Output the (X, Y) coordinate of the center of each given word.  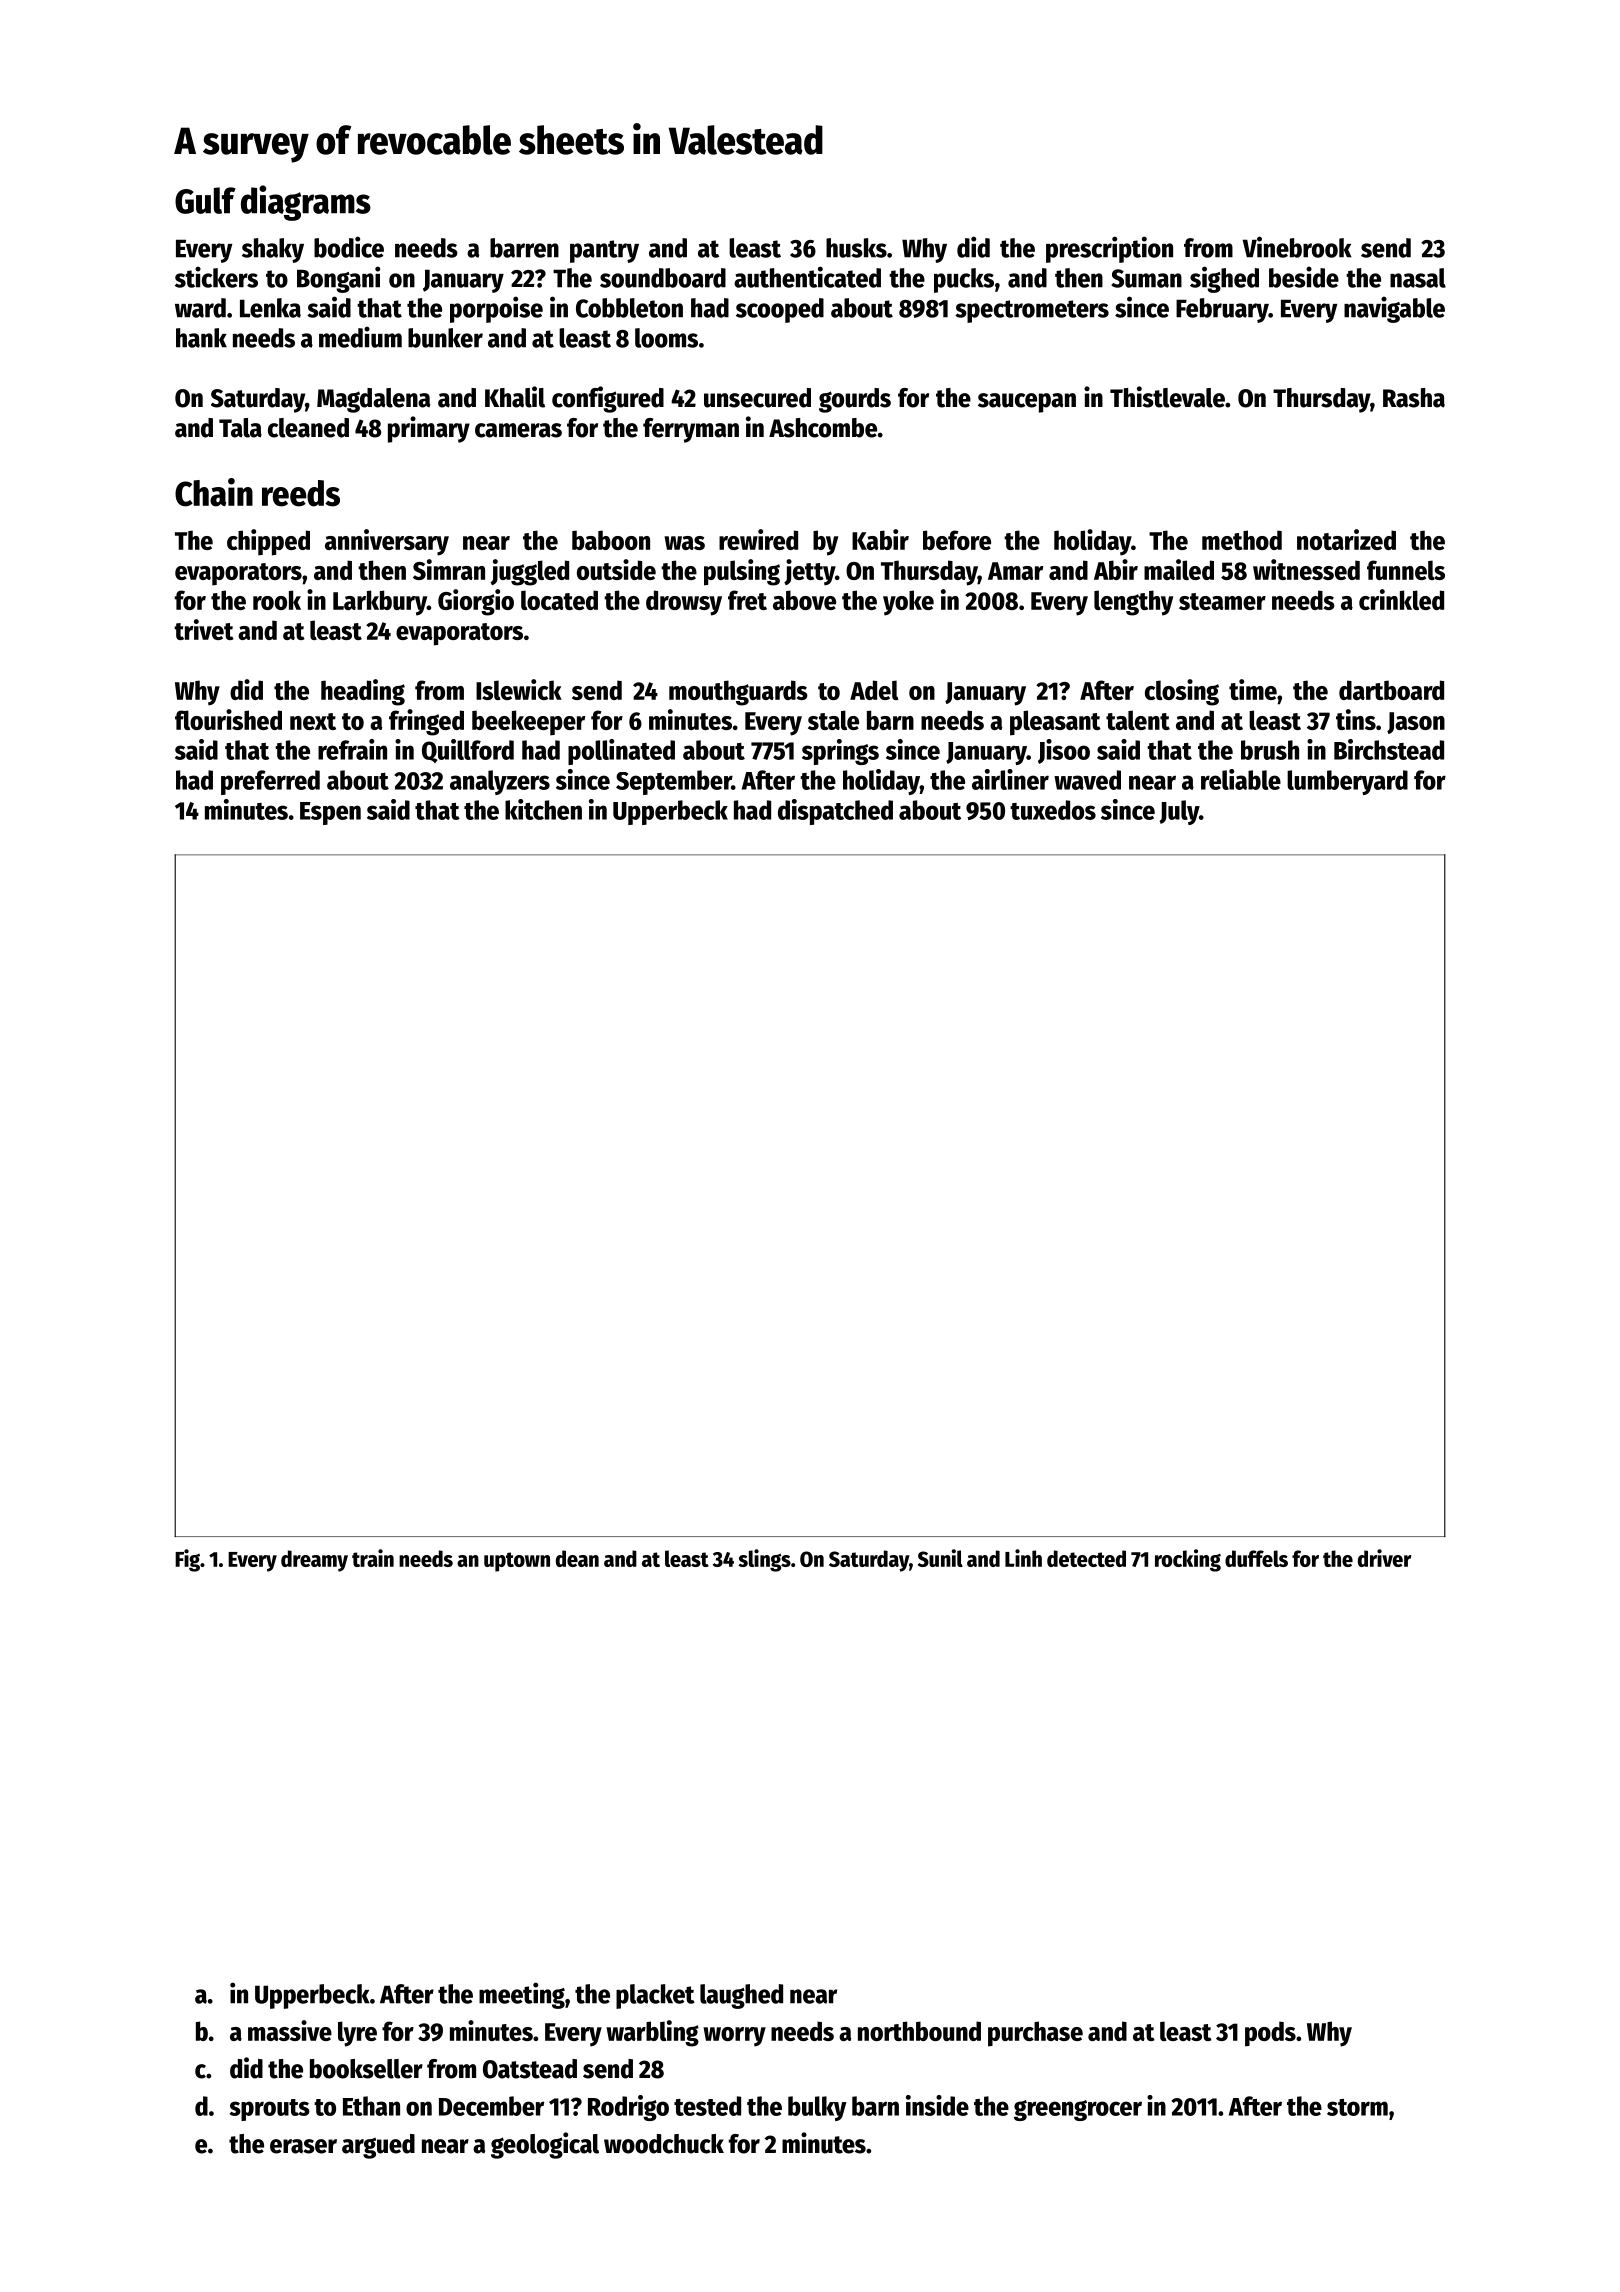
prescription (1109, 249)
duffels (1256, 1558)
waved (1087, 780)
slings (764, 1560)
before (957, 540)
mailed (1179, 569)
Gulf (205, 200)
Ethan (371, 2106)
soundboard (663, 278)
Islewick (519, 689)
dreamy (314, 1561)
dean (577, 1558)
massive (290, 2030)
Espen (330, 813)
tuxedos (1053, 810)
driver (1384, 1558)
